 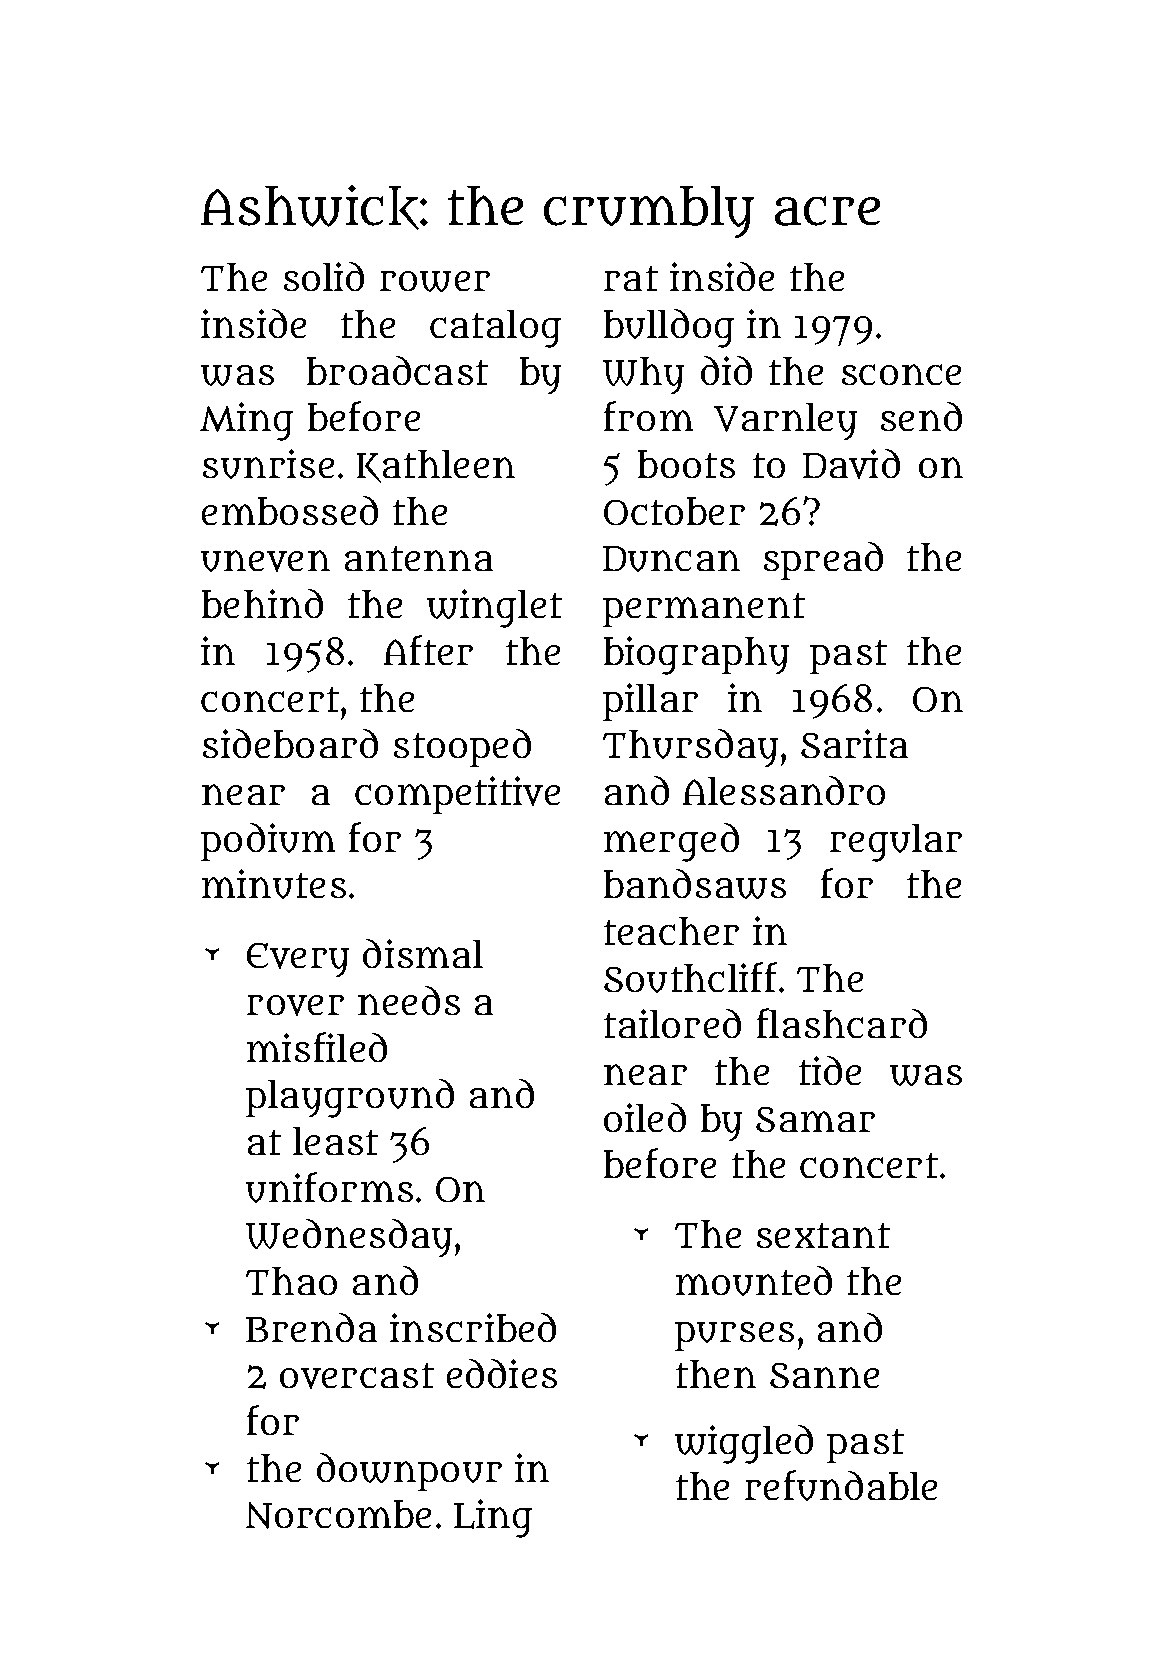 What do you see at coordinates (419, 558) in the page?
I see `antenna` at bounding box center [419, 558].
